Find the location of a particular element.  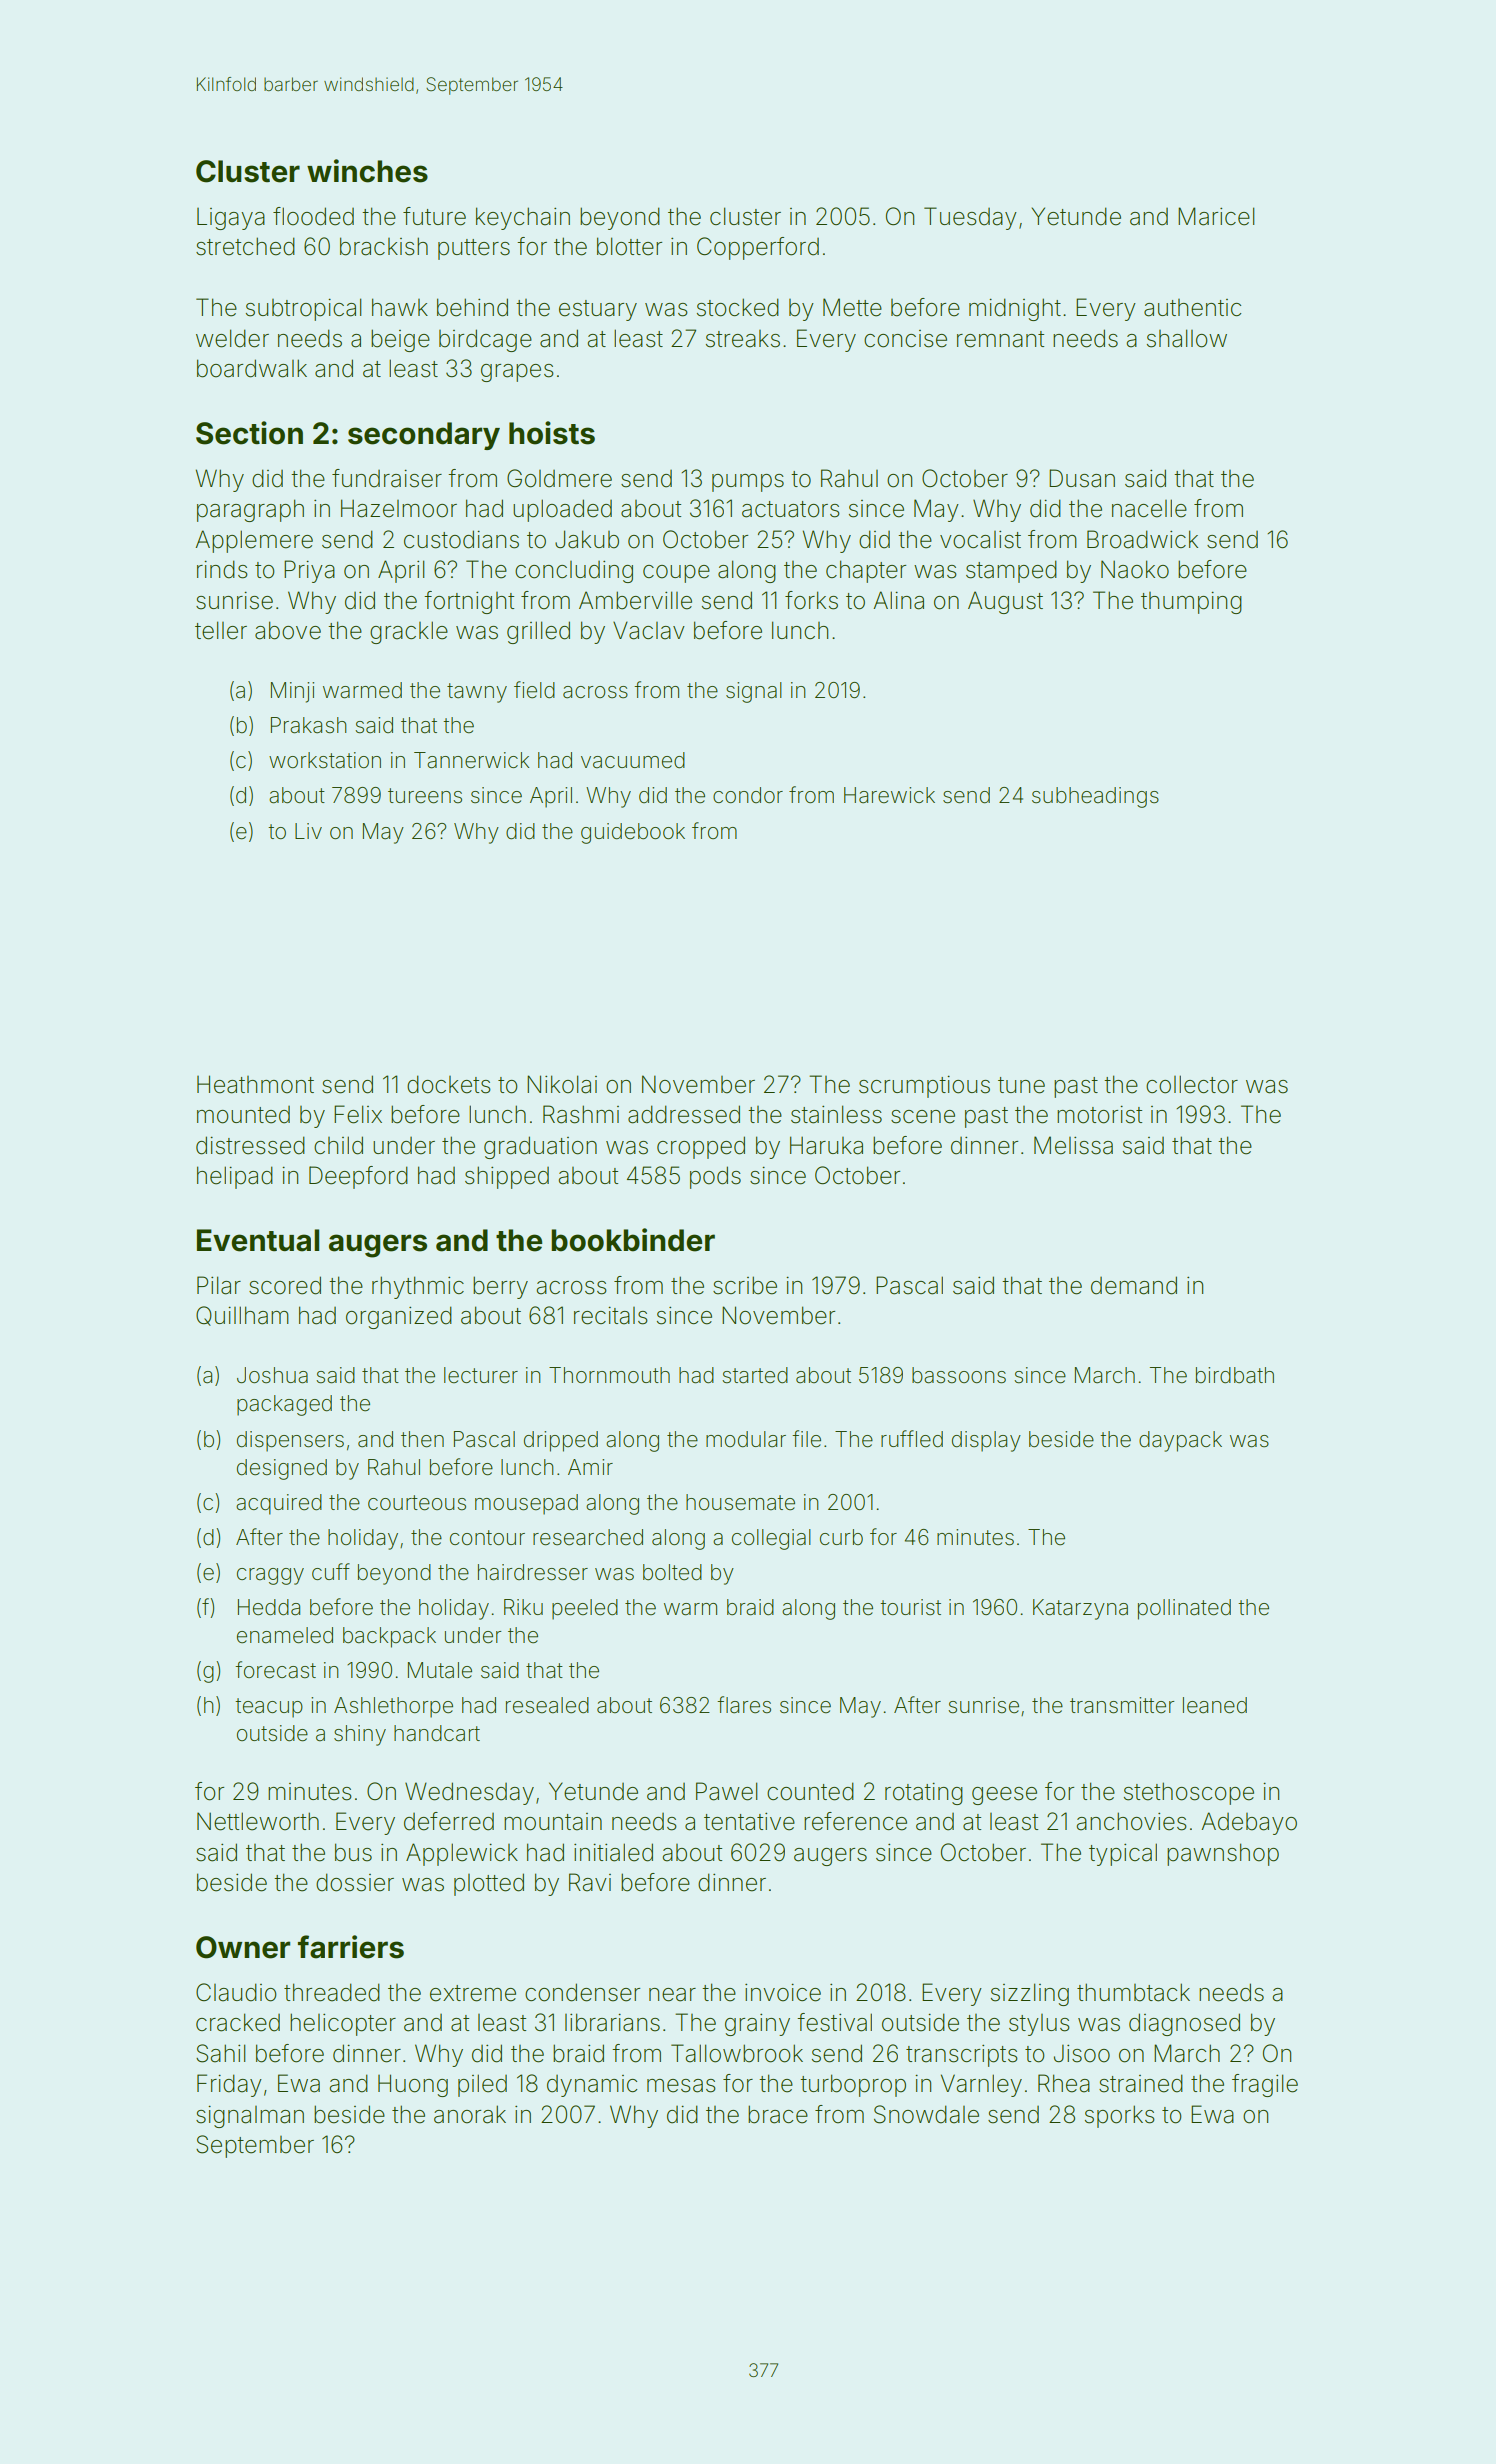

Haruka is located at coordinates (826, 1145).
